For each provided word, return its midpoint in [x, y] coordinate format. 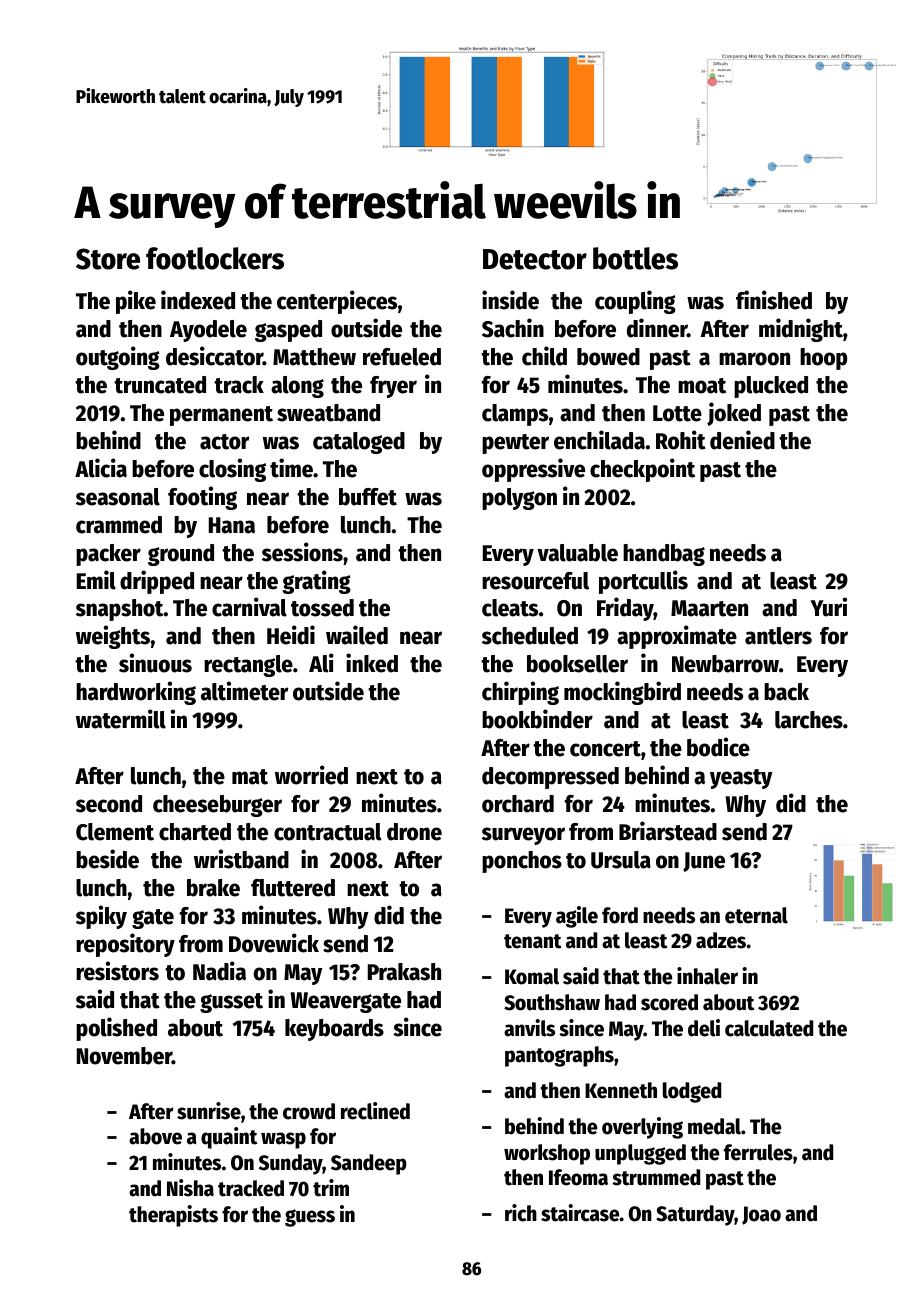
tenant [532, 941]
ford [620, 915]
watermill [121, 719]
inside [510, 300]
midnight [801, 330]
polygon [519, 499]
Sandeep [369, 1164]
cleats [510, 608]
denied [742, 440]
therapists [173, 1216]
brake [213, 888]
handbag [664, 555]
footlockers [215, 258]
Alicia [101, 468]
